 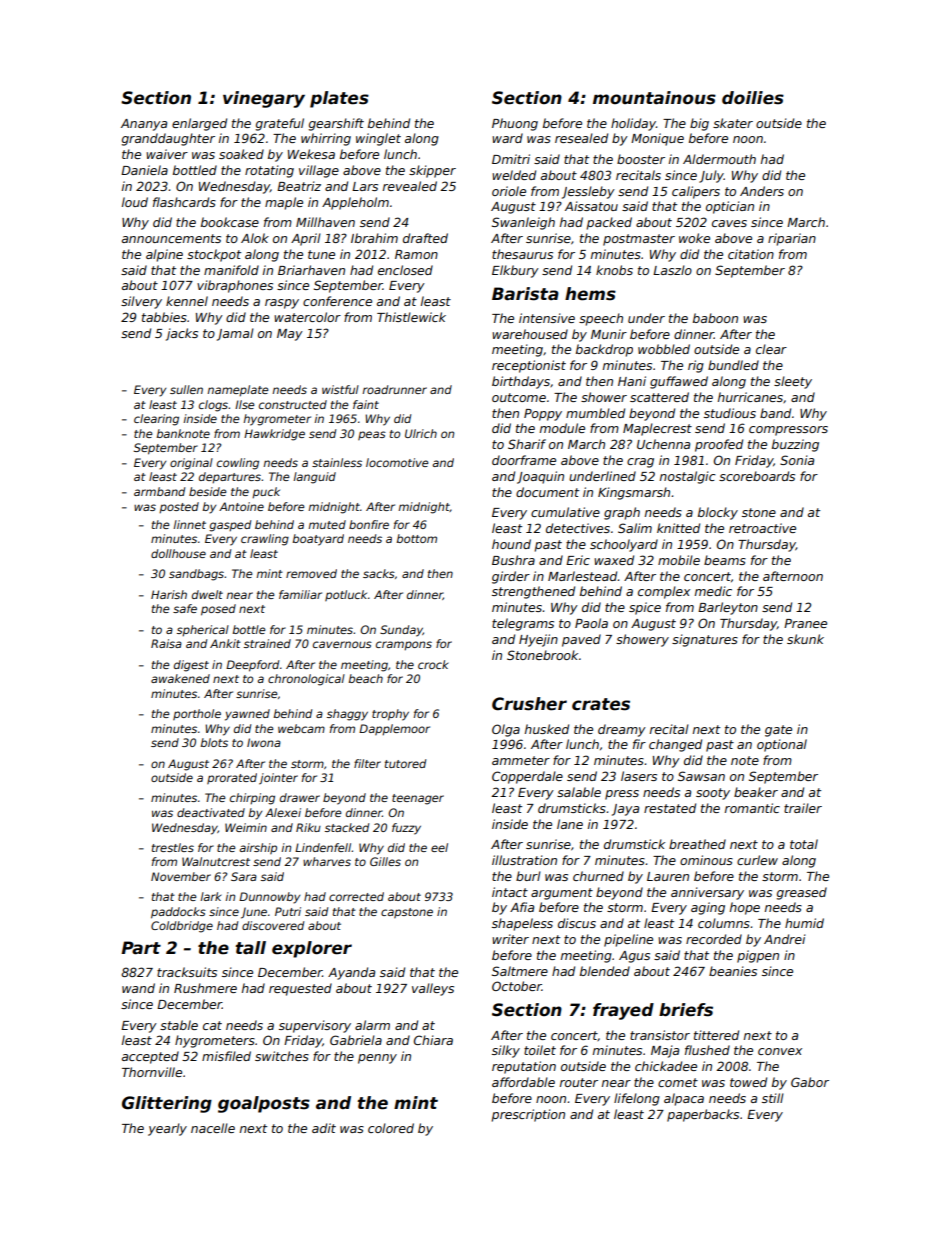 I want to click on Barista, so click(x=525, y=294).
